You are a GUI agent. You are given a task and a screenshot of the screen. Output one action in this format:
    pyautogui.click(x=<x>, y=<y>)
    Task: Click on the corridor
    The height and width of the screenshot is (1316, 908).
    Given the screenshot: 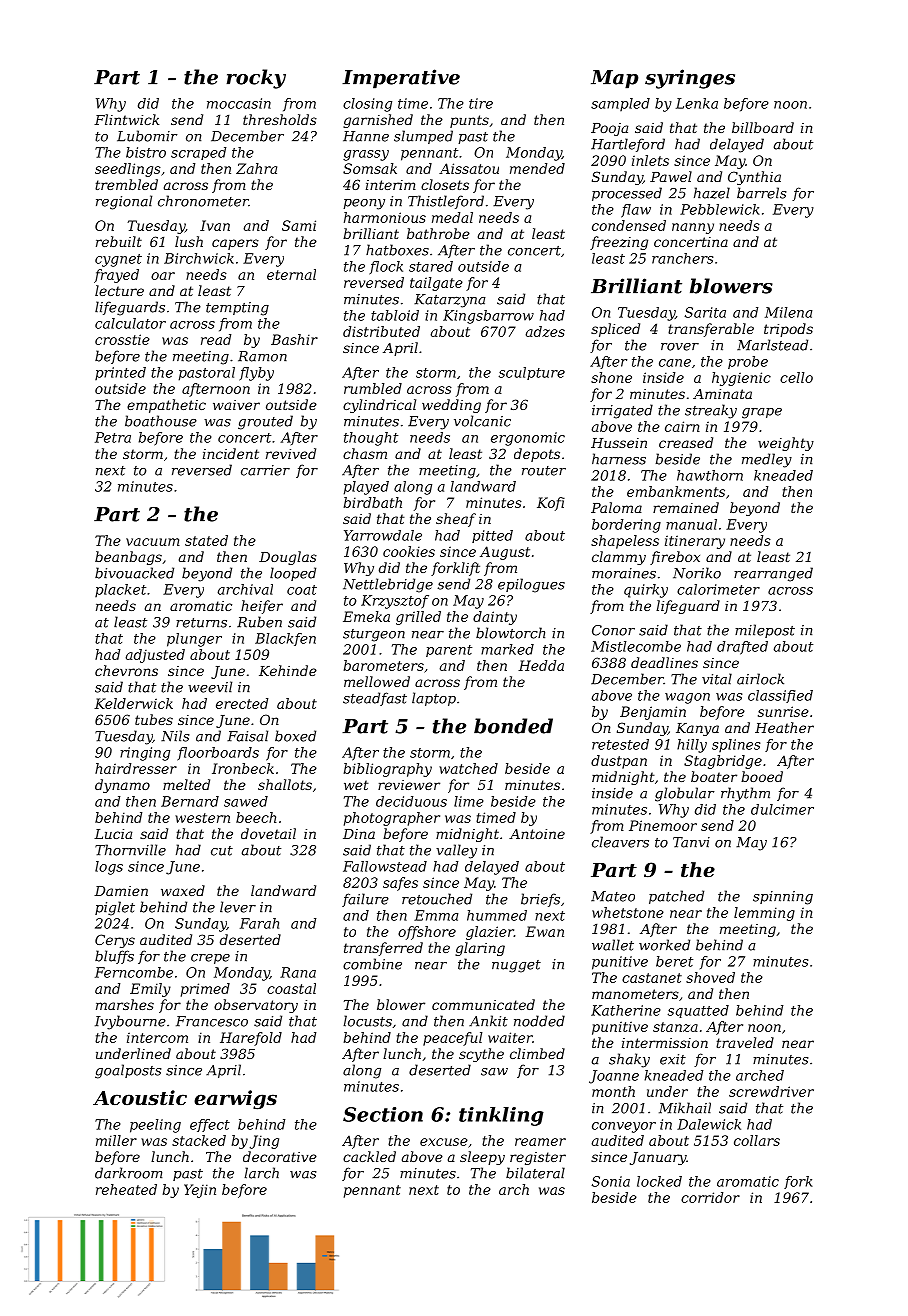 What is the action you would take?
    pyautogui.click(x=710, y=1197)
